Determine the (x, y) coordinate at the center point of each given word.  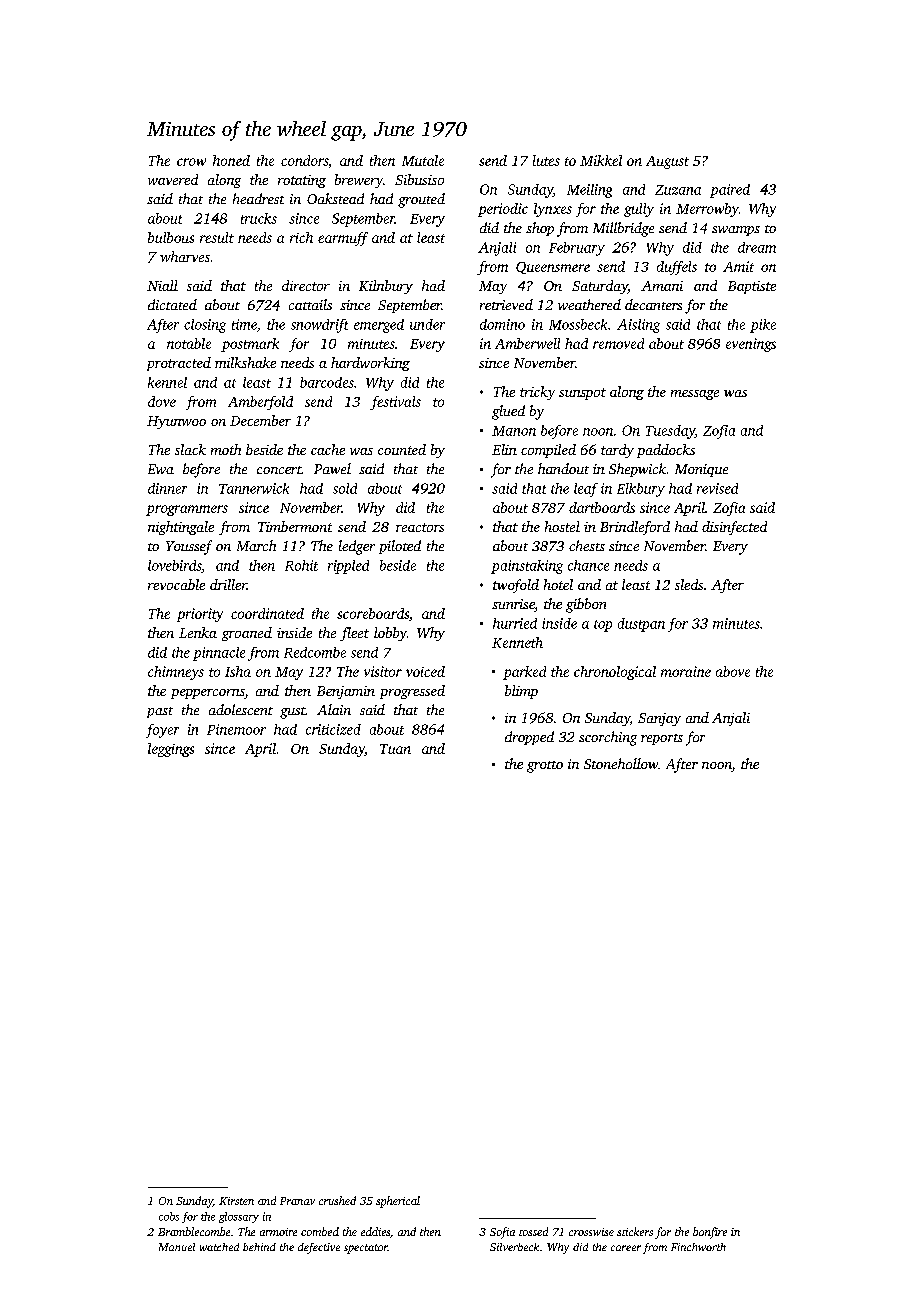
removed (618, 343)
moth (226, 449)
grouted (421, 200)
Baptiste (752, 287)
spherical (398, 1202)
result (217, 237)
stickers (635, 1231)
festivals (395, 403)
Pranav (297, 1201)
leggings (171, 750)
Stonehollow (621, 763)
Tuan (395, 749)
